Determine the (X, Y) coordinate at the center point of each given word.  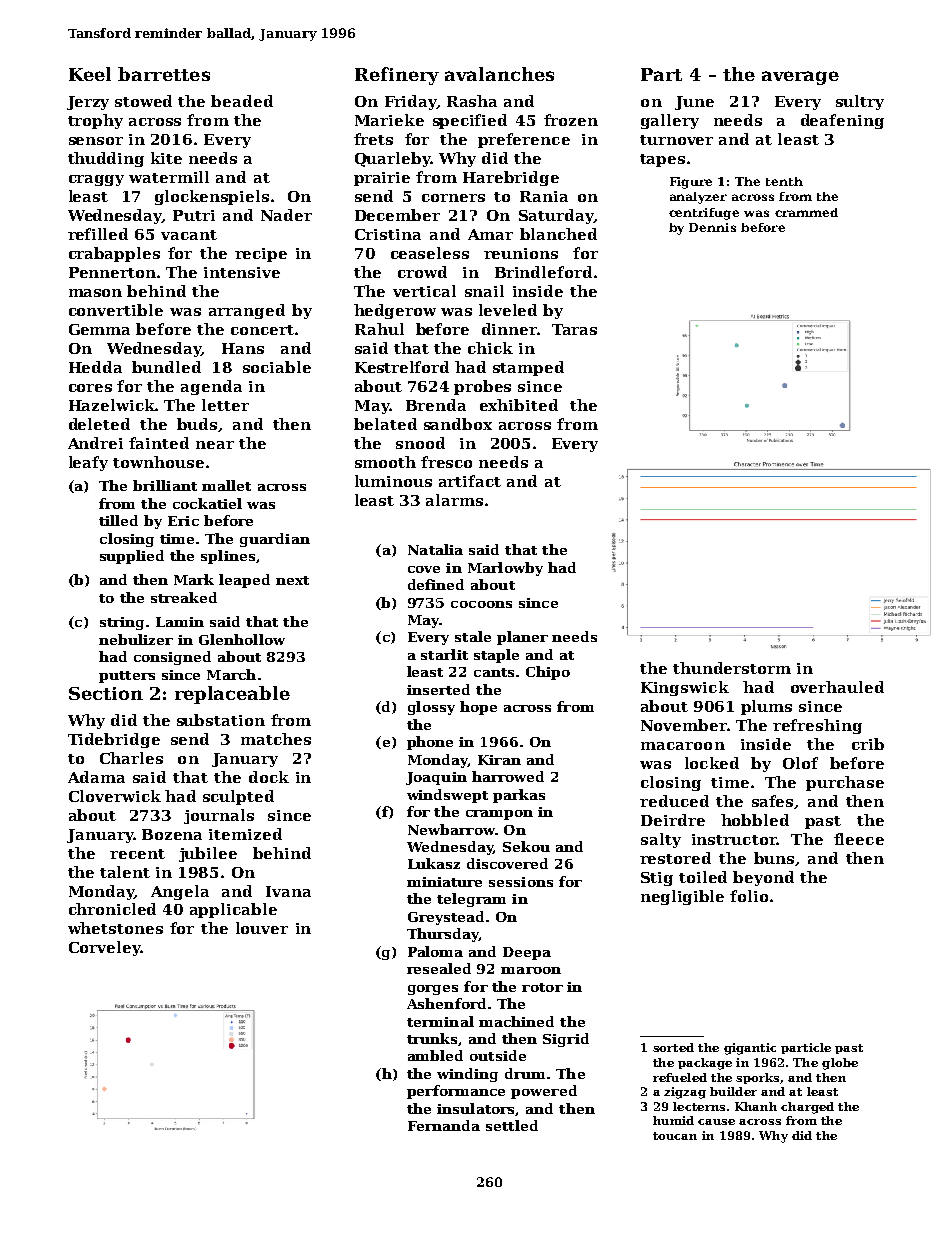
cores (90, 388)
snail (484, 291)
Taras (574, 329)
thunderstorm (732, 668)
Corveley (104, 948)
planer (522, 638)
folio (749, 896)
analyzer (698, 198)
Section (106, 693)
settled (512, 1125)
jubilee (208, 854)
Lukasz (434, 863)
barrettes (164, 74)
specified (470, 121)
